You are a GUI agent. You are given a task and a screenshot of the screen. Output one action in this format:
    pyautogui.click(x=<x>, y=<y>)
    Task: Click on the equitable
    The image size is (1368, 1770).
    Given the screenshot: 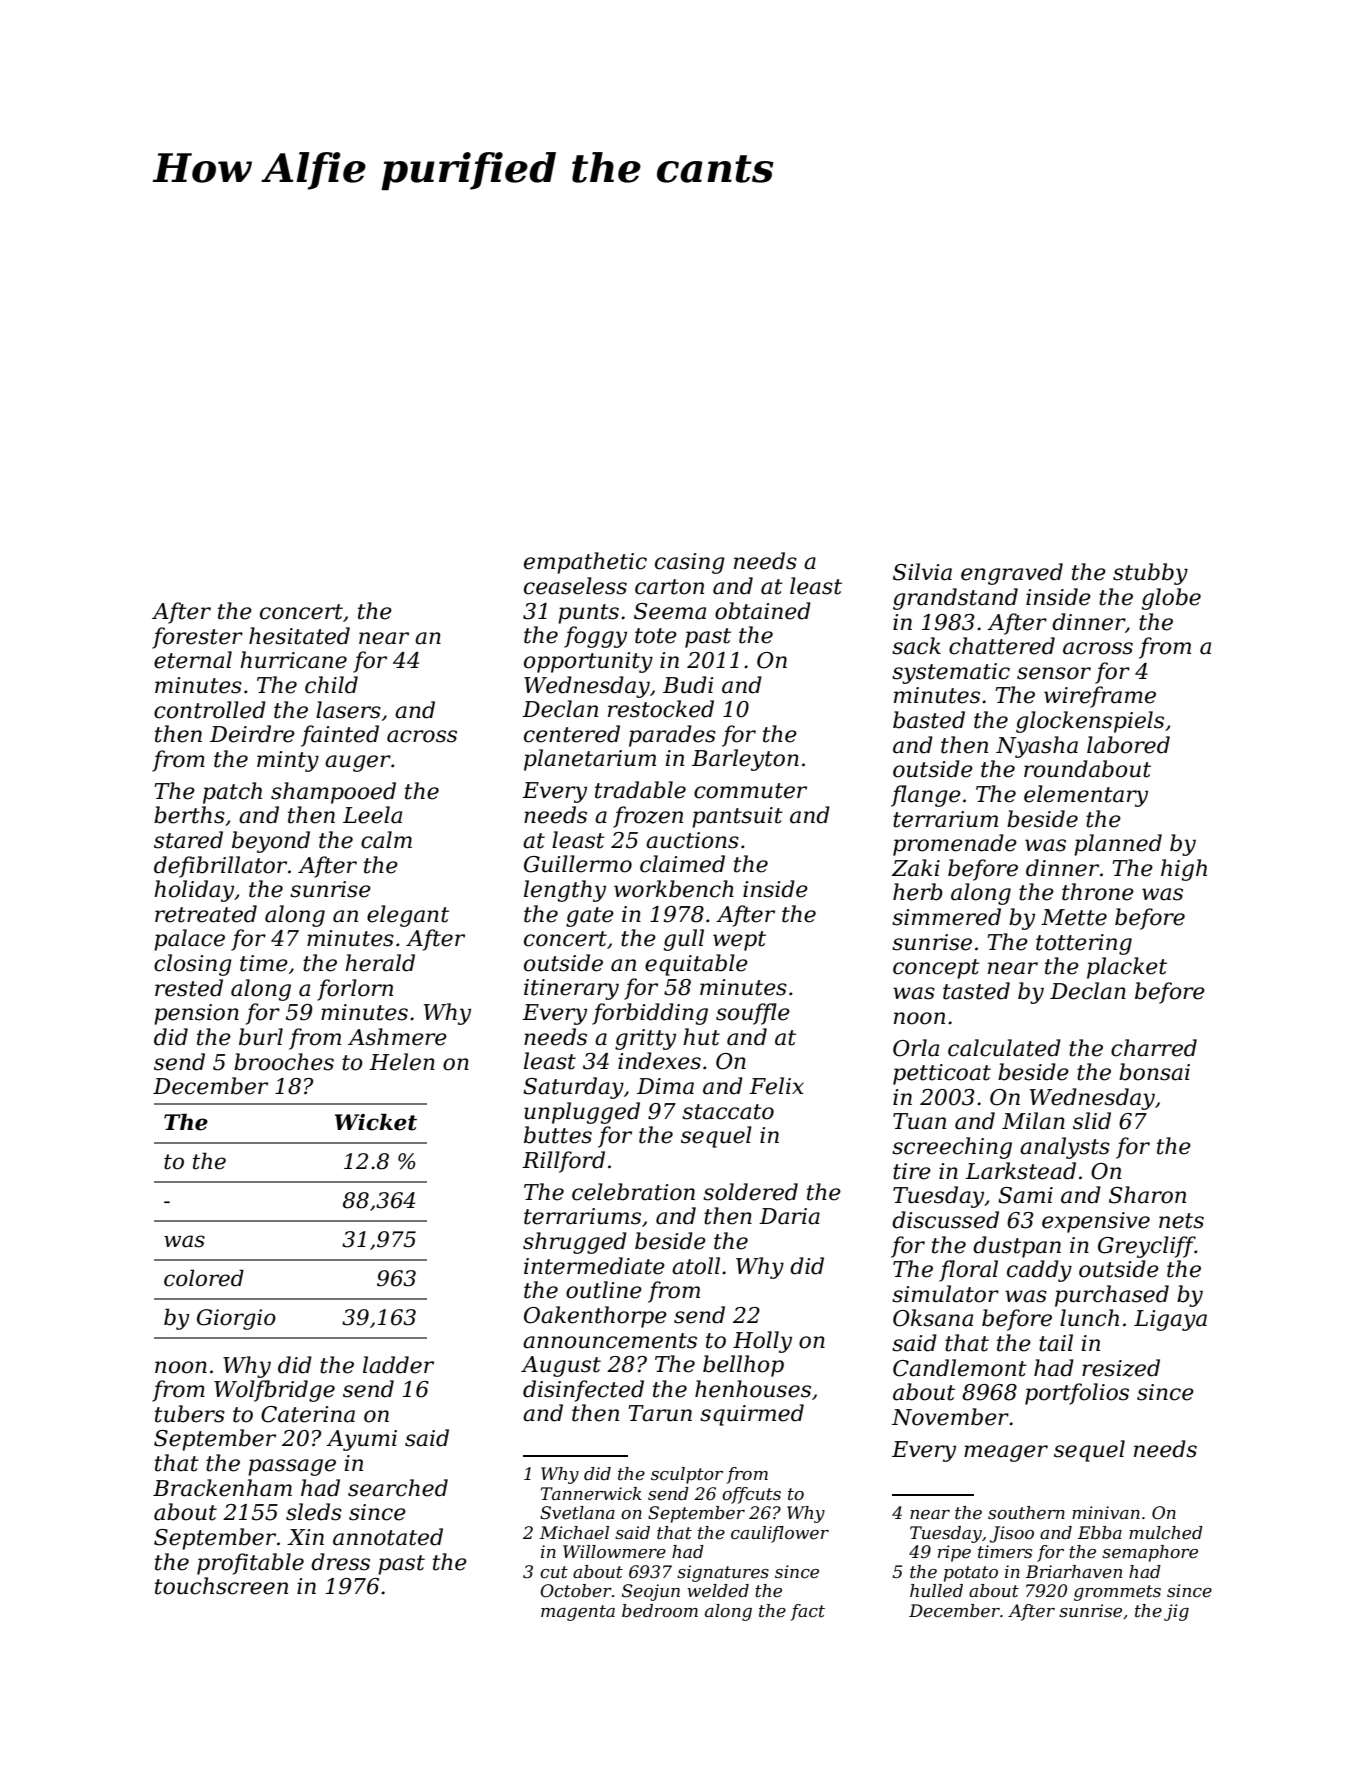 What is the action you would take?
    pyautogui.click(x=696, y=965)
